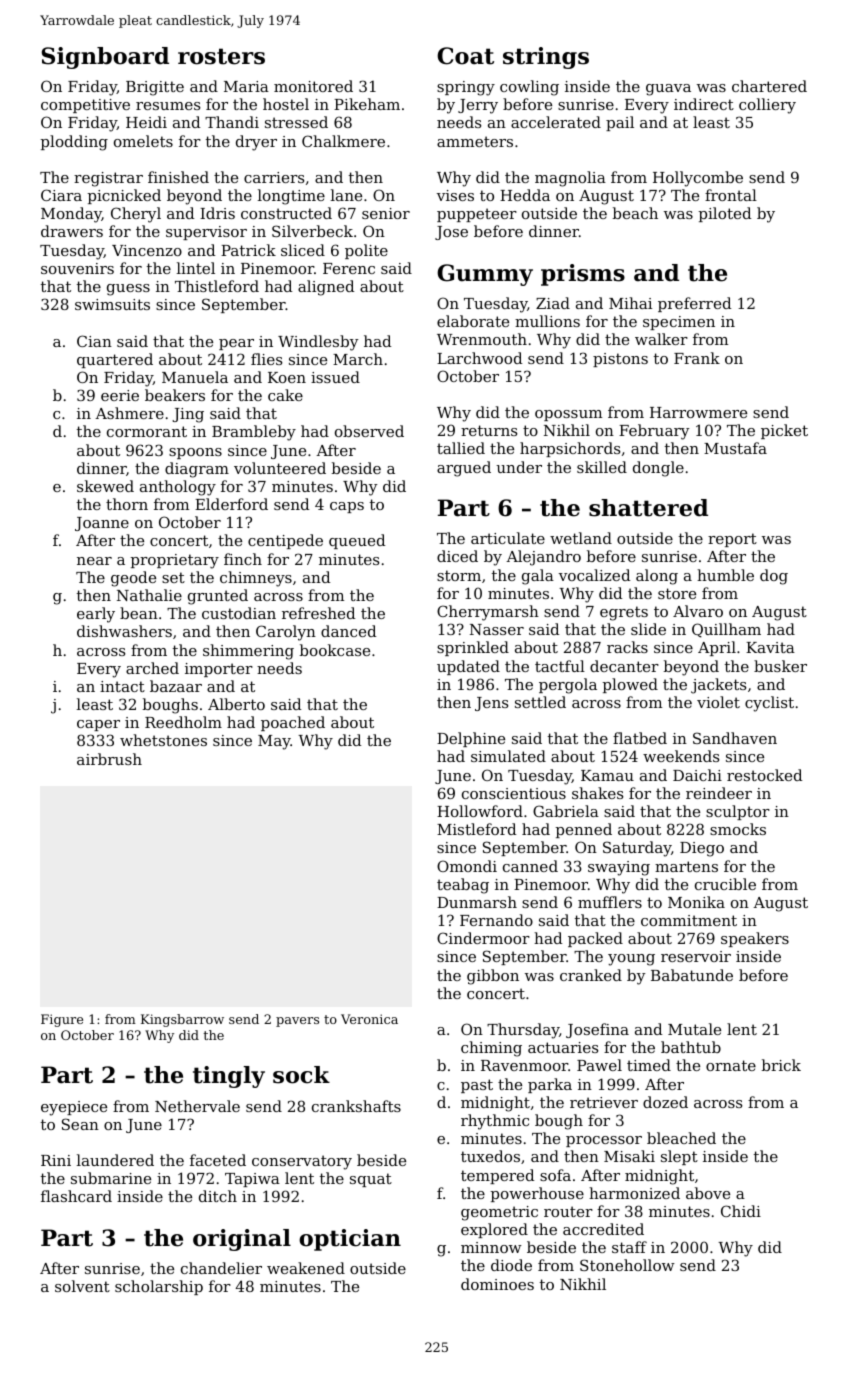 This document has width=849, height=1400. What do you see at coordinates (96, 615) in the document?
I see `early` at bounding box center [96, 615].
